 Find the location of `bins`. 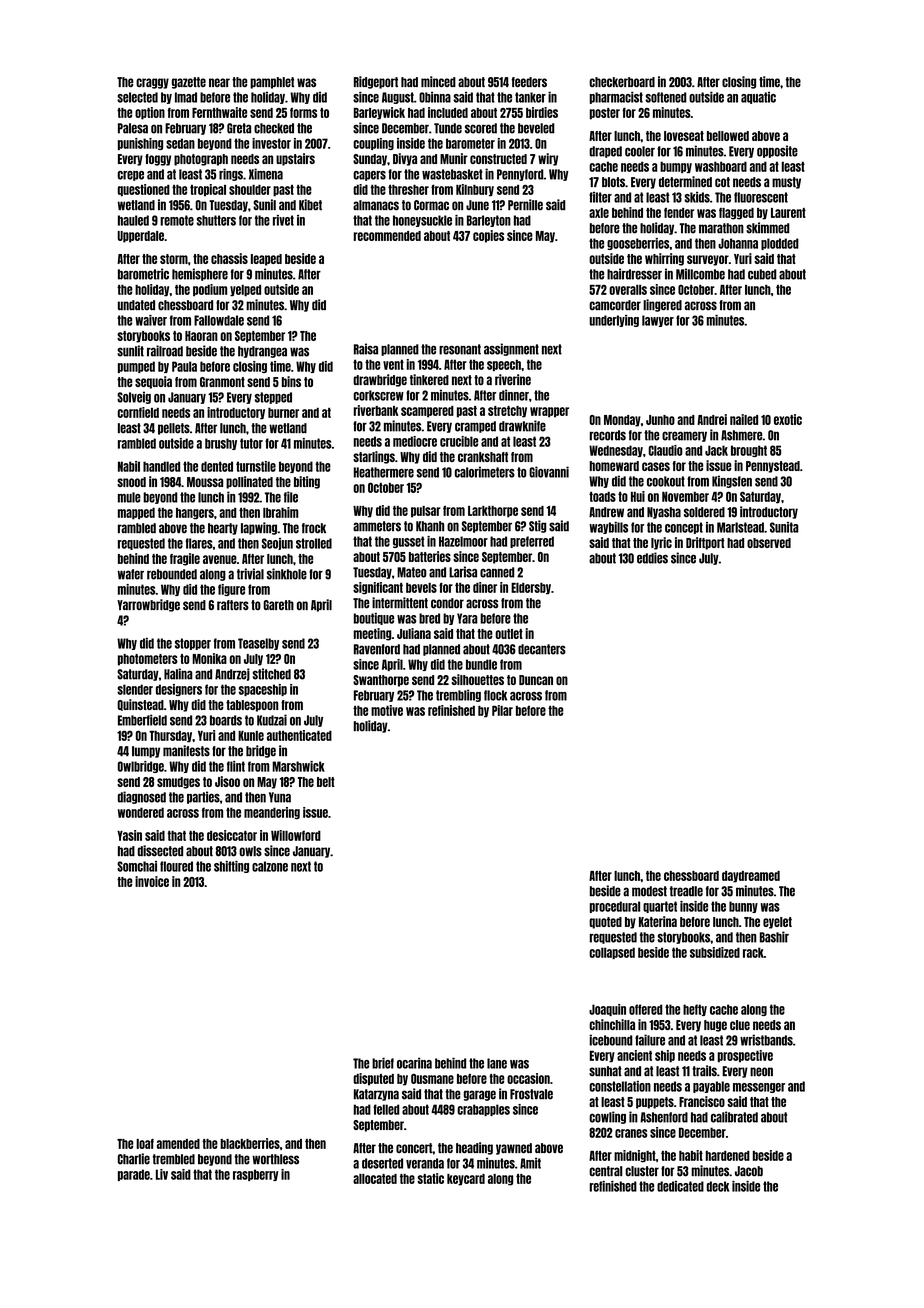

bins is located at coordinates (291, 381).
